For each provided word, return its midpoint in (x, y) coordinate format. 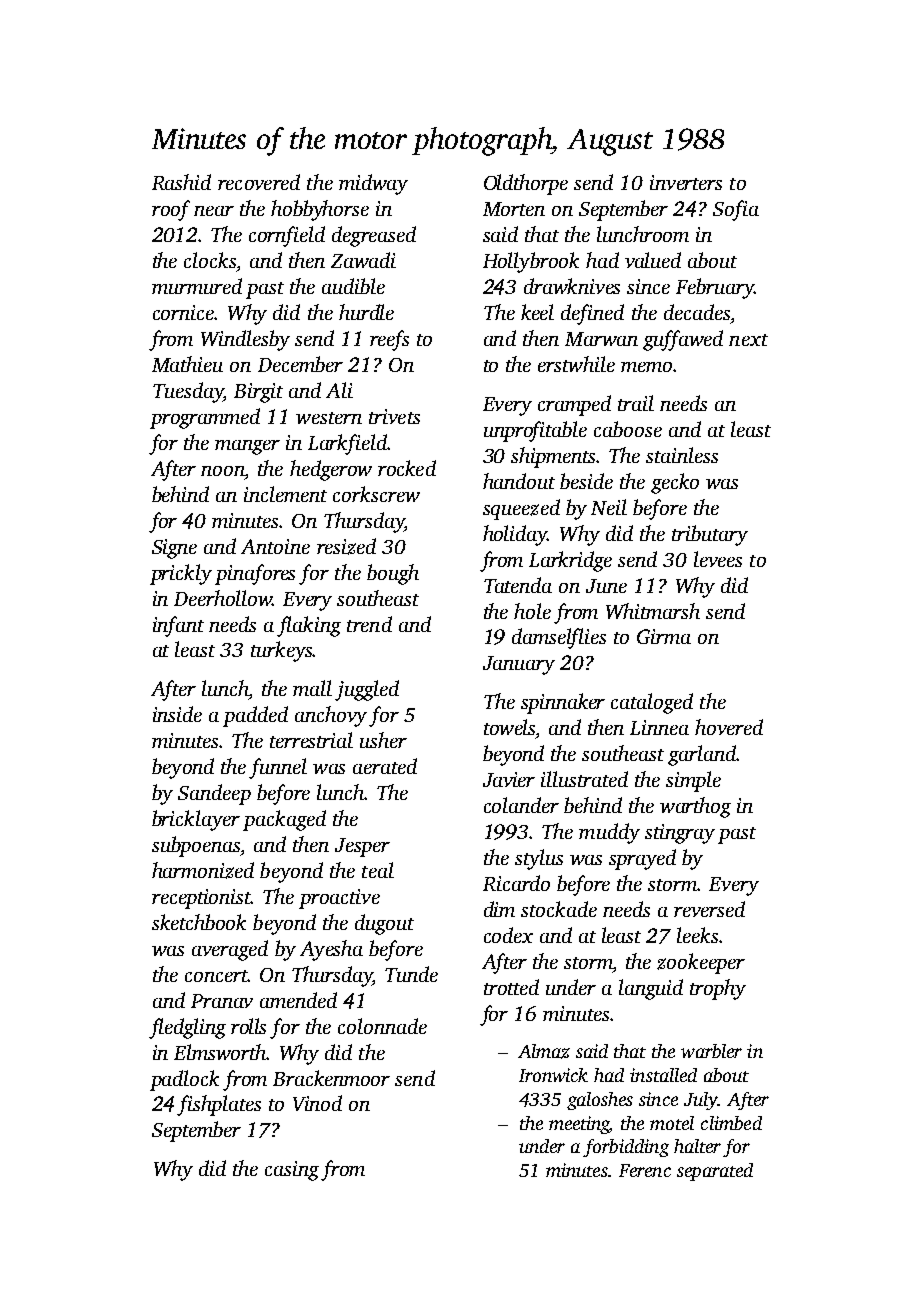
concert (216, 976)
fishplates (219, 1105)
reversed (709, 909)
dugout (384, 924)
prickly (181, 574)
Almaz (544, 1051)
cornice (183, 312)
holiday (515, 535)
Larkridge (570, 561)
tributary (710, 535)
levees (718, 559)
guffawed (683, 340)
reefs (389, 340)
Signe (174, 549)
